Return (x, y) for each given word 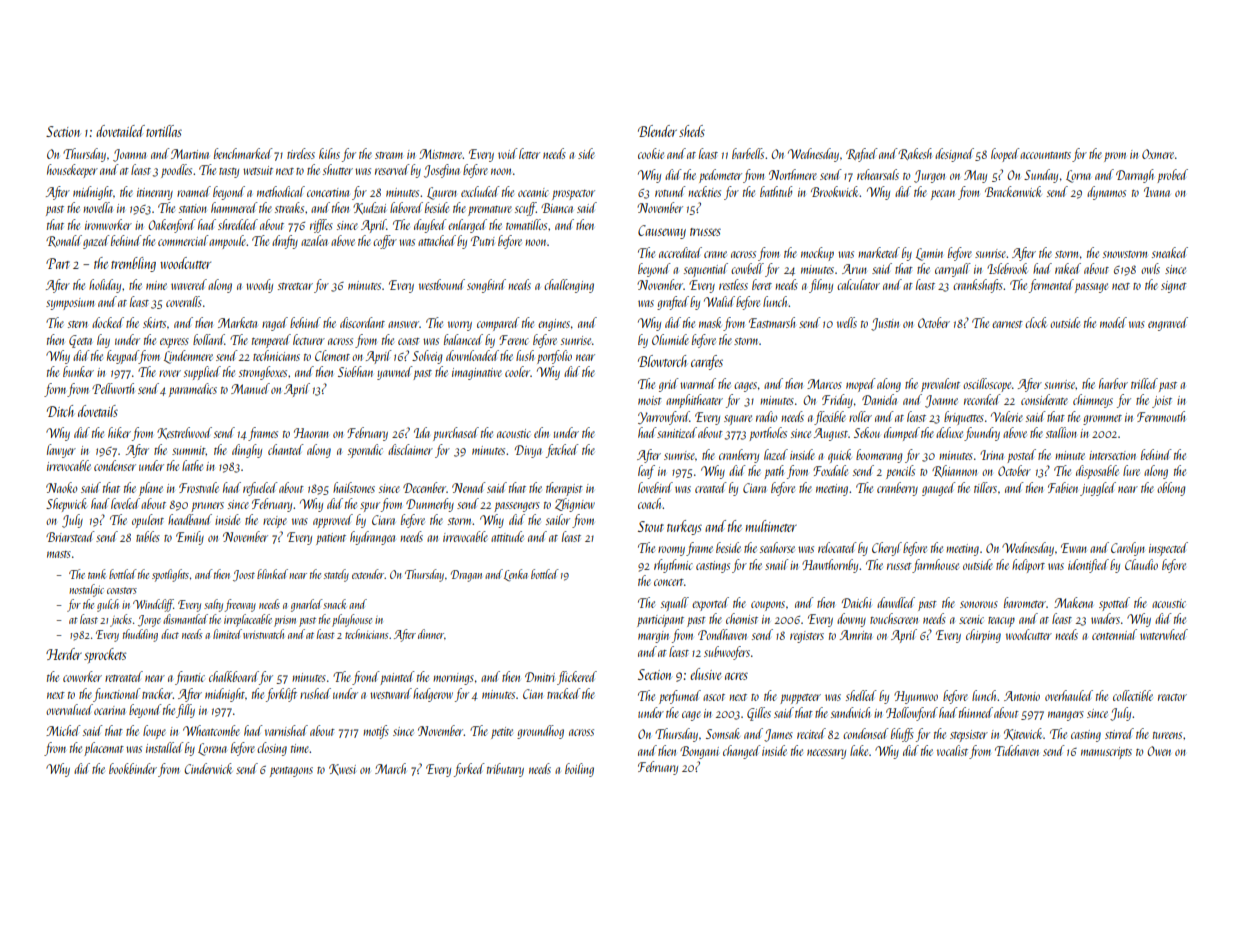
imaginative (477, 374)
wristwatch (263, 634)
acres (736, 676)
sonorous (979, 604)
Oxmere (1158, 154)
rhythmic (673, 566)
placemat (104, 749)
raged (275, 324)
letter (529, 153)
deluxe (949, 432)
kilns (329, 153)
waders (1105, 618)
